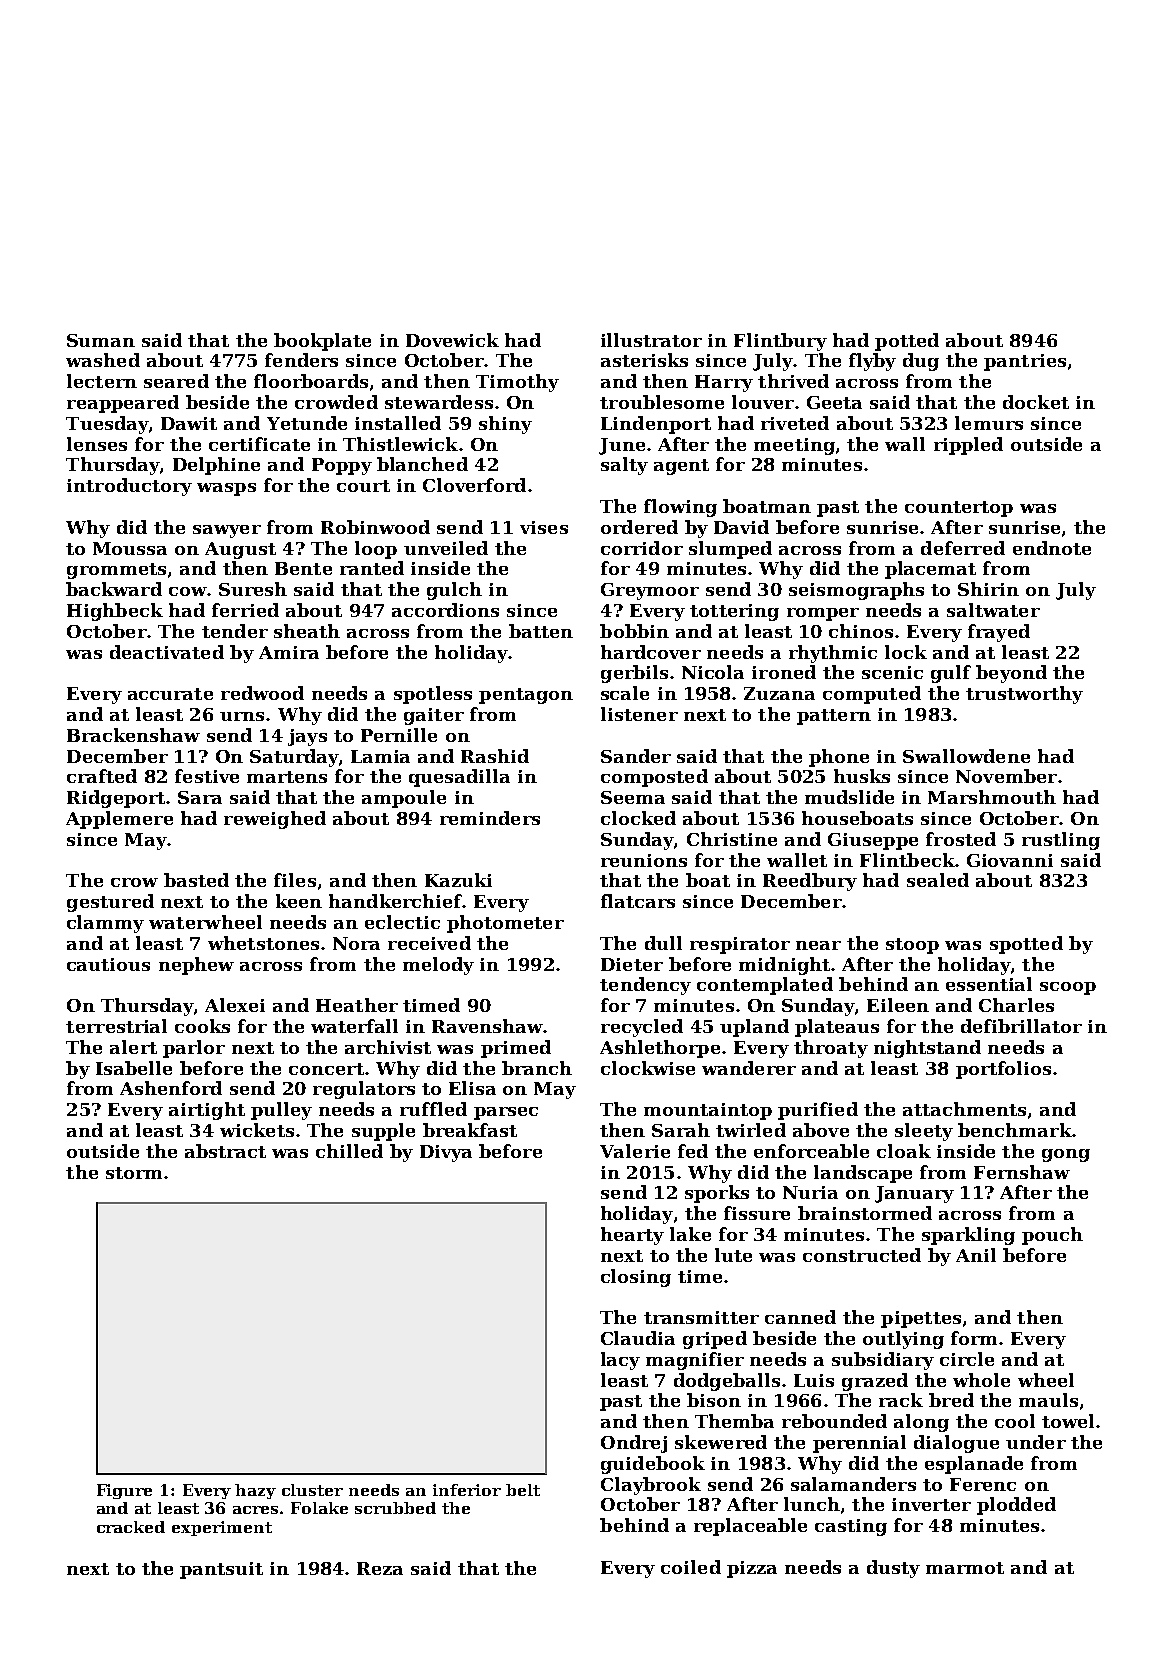  I want to click on Suman, so click(101, 340).
